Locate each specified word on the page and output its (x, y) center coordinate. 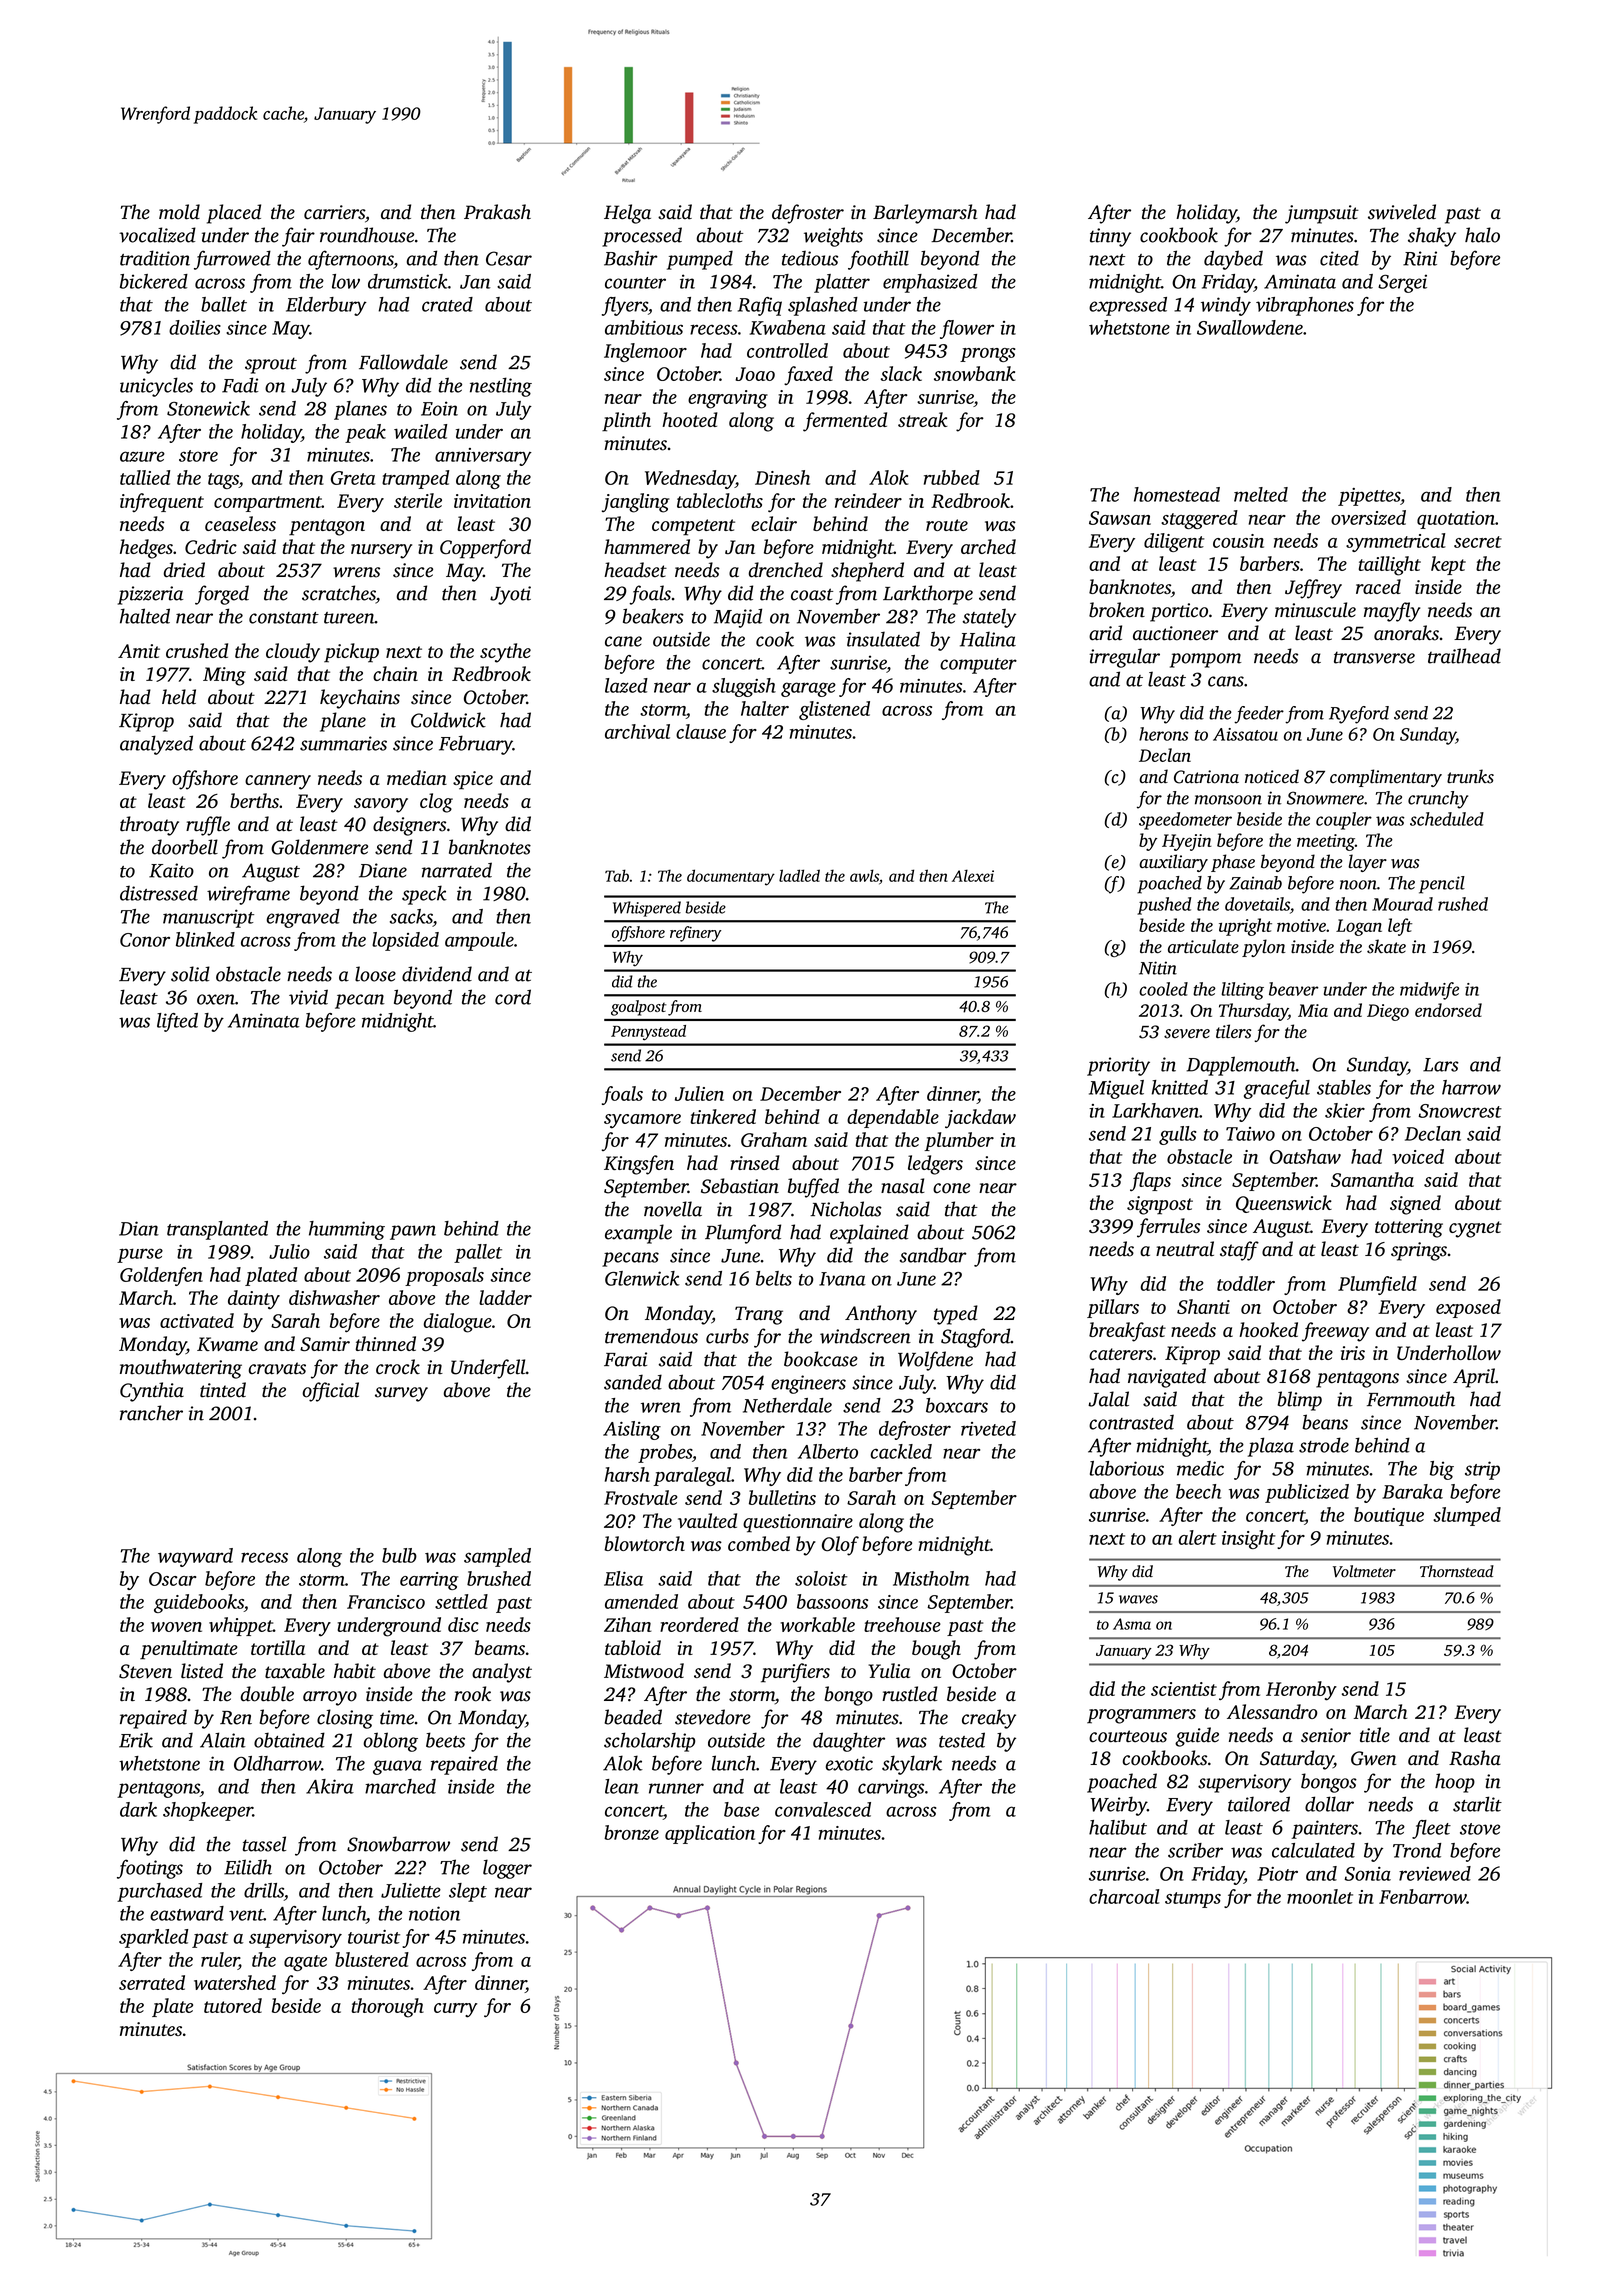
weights (833, 237)
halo (1482, 235)
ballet (224, 304)
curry (455, 2010)
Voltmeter (1364, 1571)
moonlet (1320, 1896)
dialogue (458, 1323)
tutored (233, 2005)
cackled (901, 1451)
